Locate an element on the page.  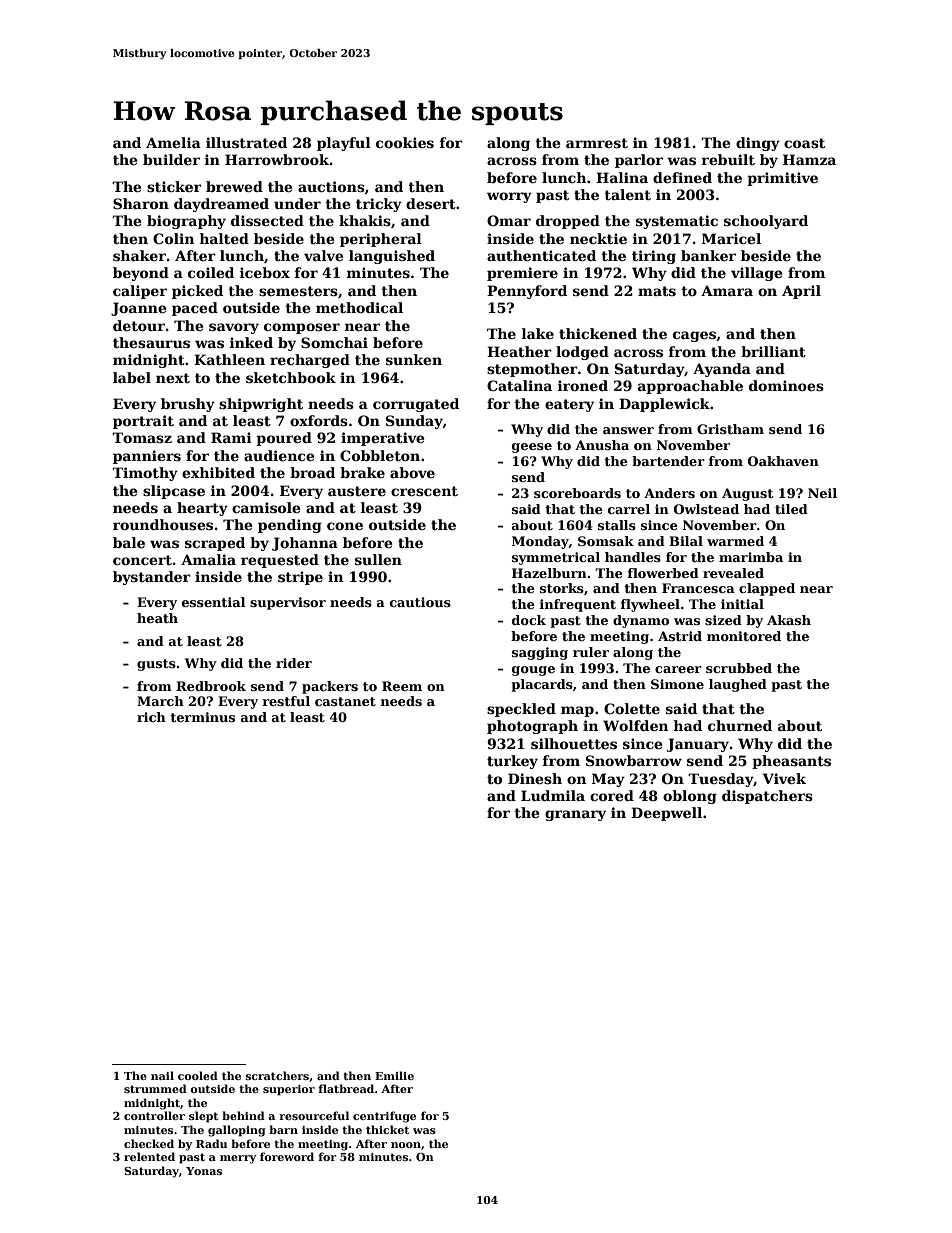
Emilie is located at coordinates (394, 1075).
